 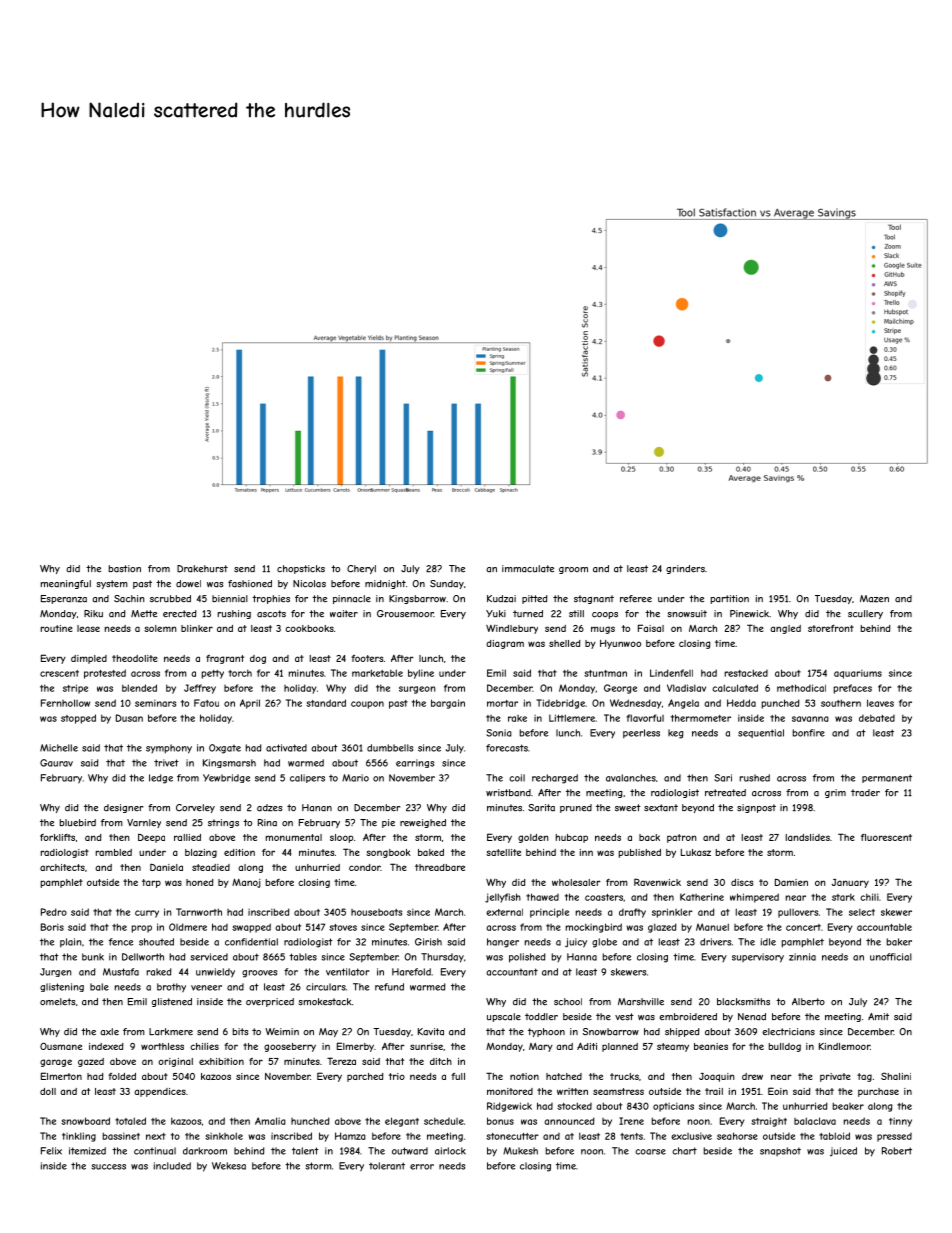 I want to click on error, so click(x=422, y=1167).
